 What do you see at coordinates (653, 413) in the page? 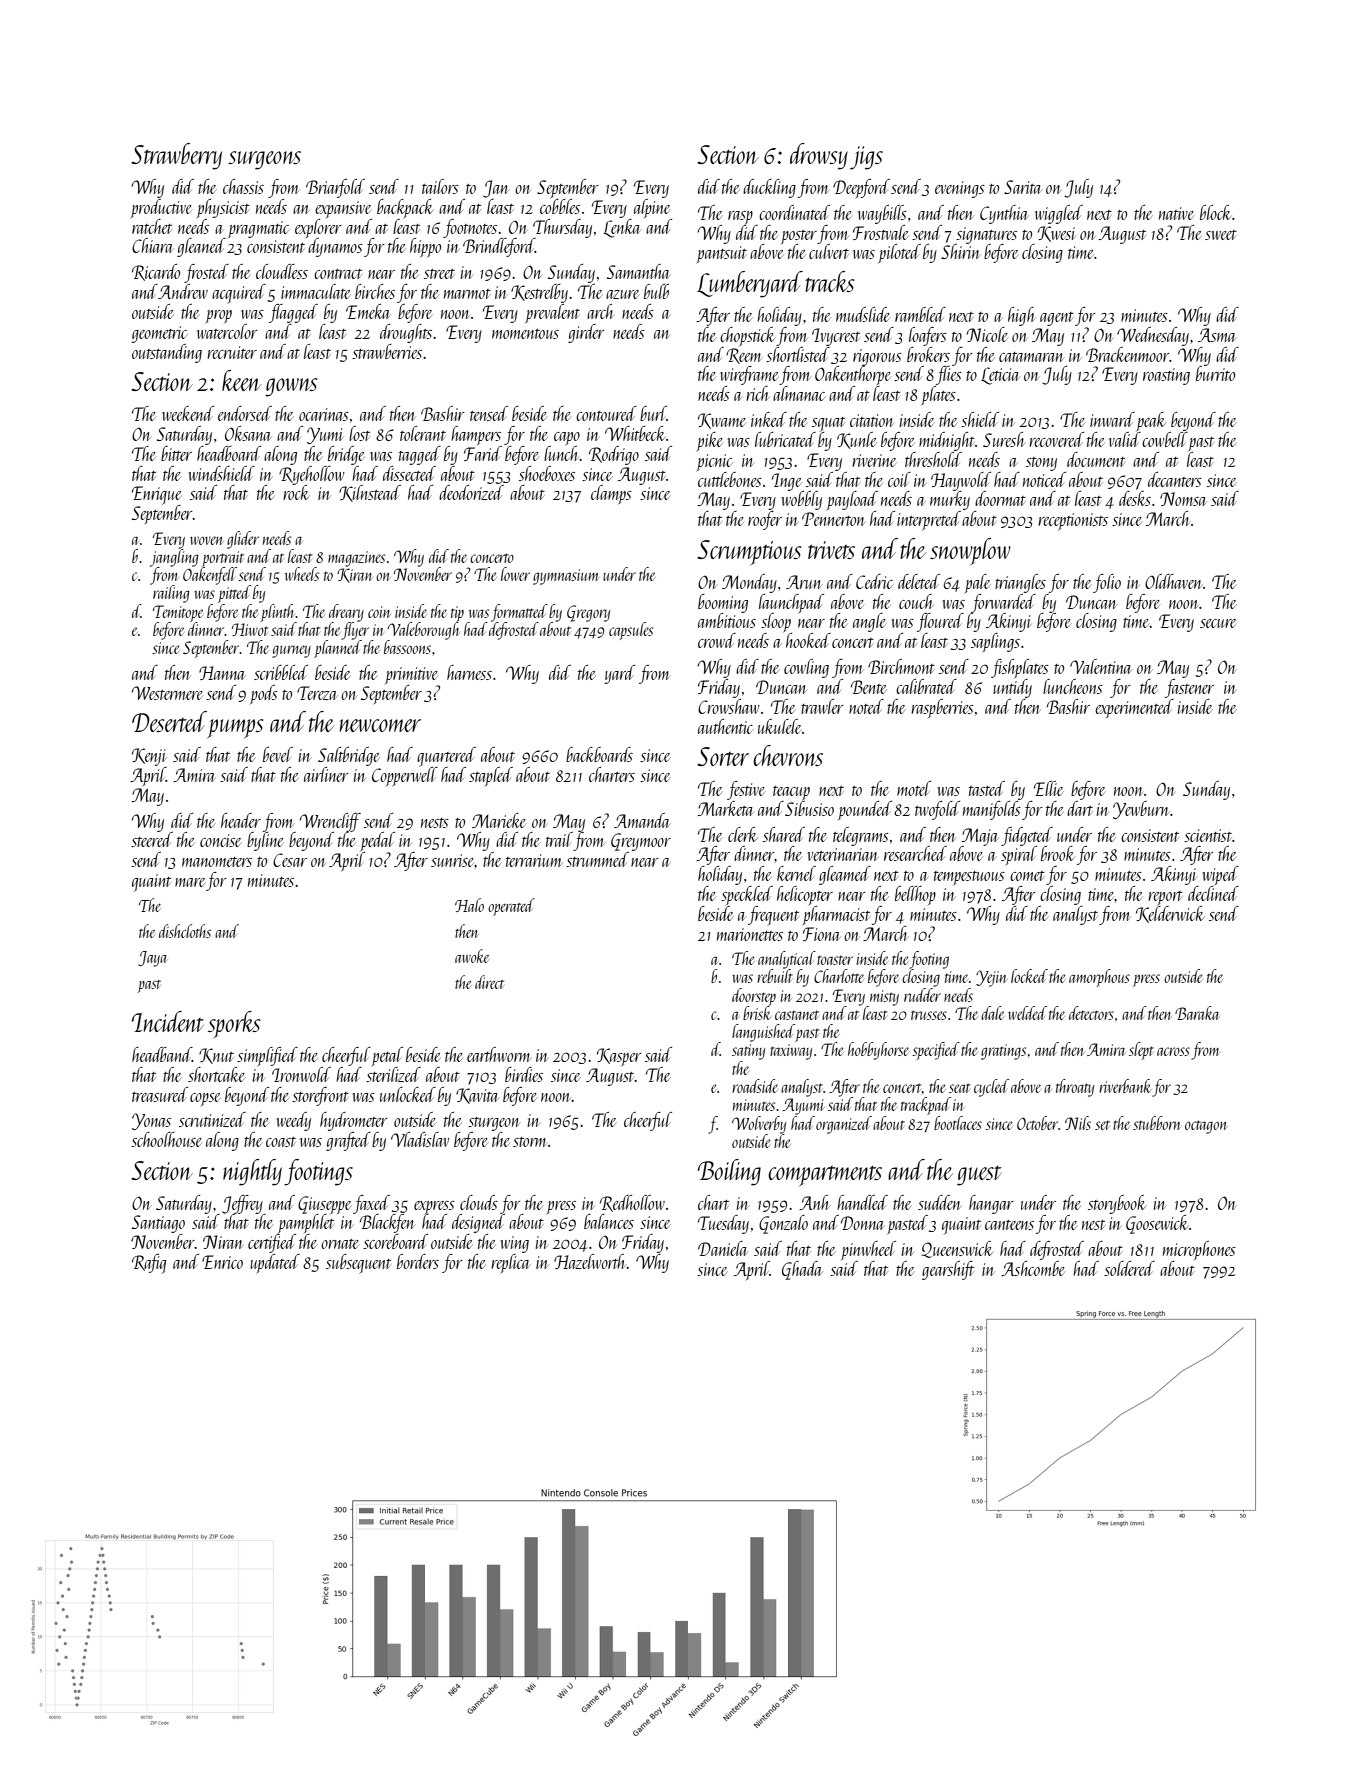
I see `burl` at bounding box center [653, 413].
